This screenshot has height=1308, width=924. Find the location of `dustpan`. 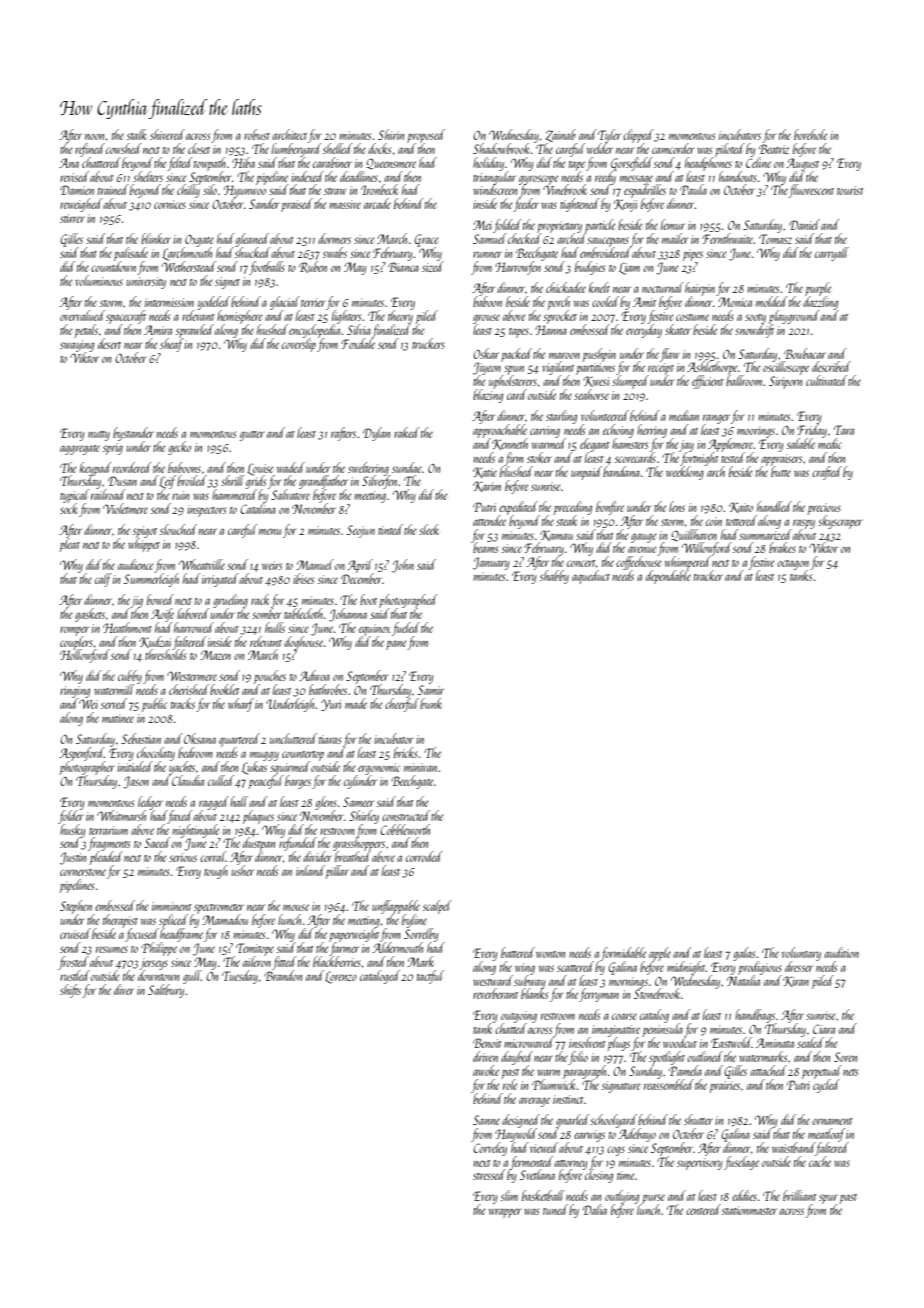

dustpan is located at coordinates (258, 845).
